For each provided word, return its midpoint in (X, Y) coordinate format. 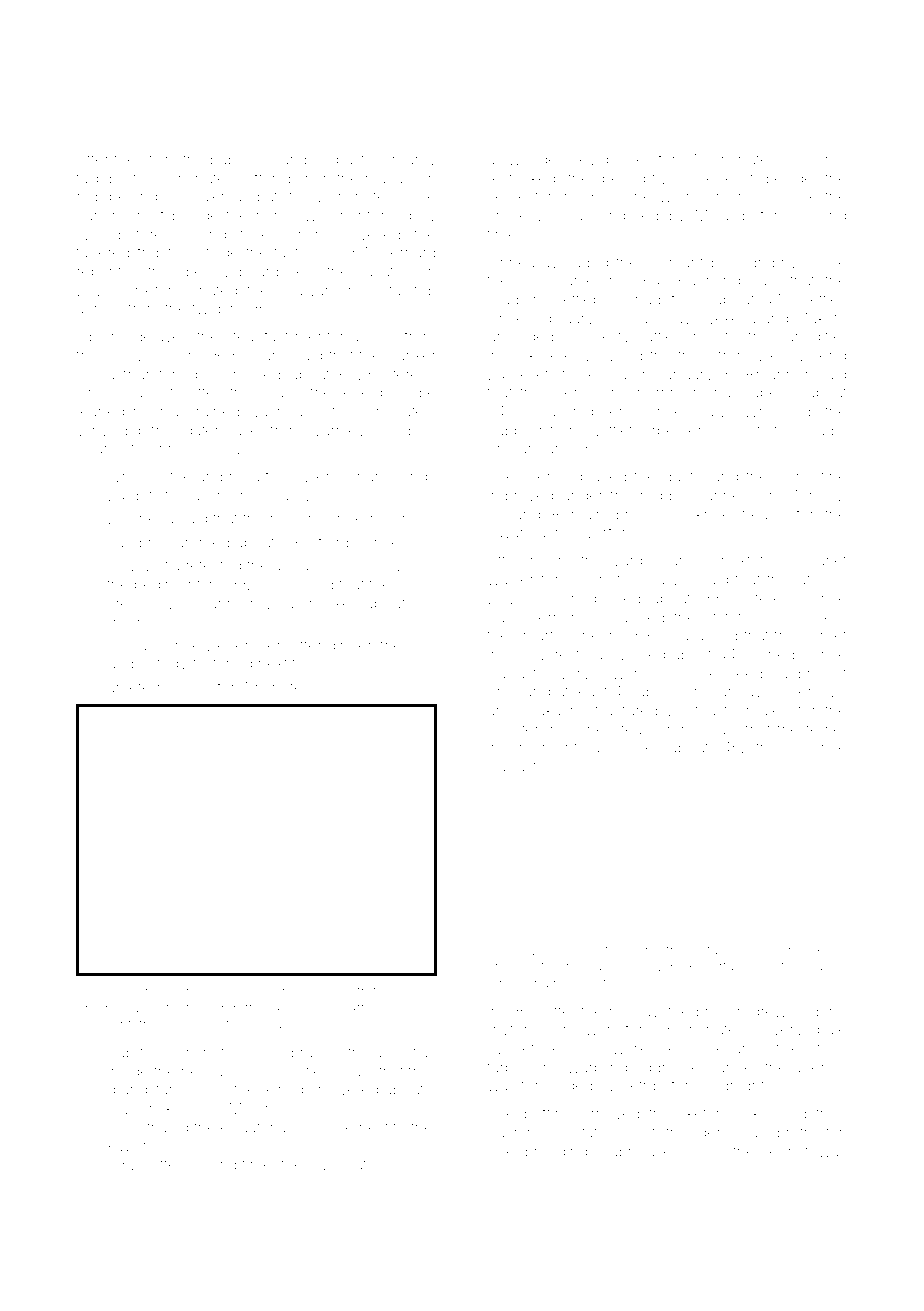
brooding (556, 1153)
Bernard (408, 252)
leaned (102, 411)
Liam (255, 992)
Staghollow (733, 951)
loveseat (338, 1164)
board (259, 272)
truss (694, 356)
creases (512, 967)
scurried (682, 560)
